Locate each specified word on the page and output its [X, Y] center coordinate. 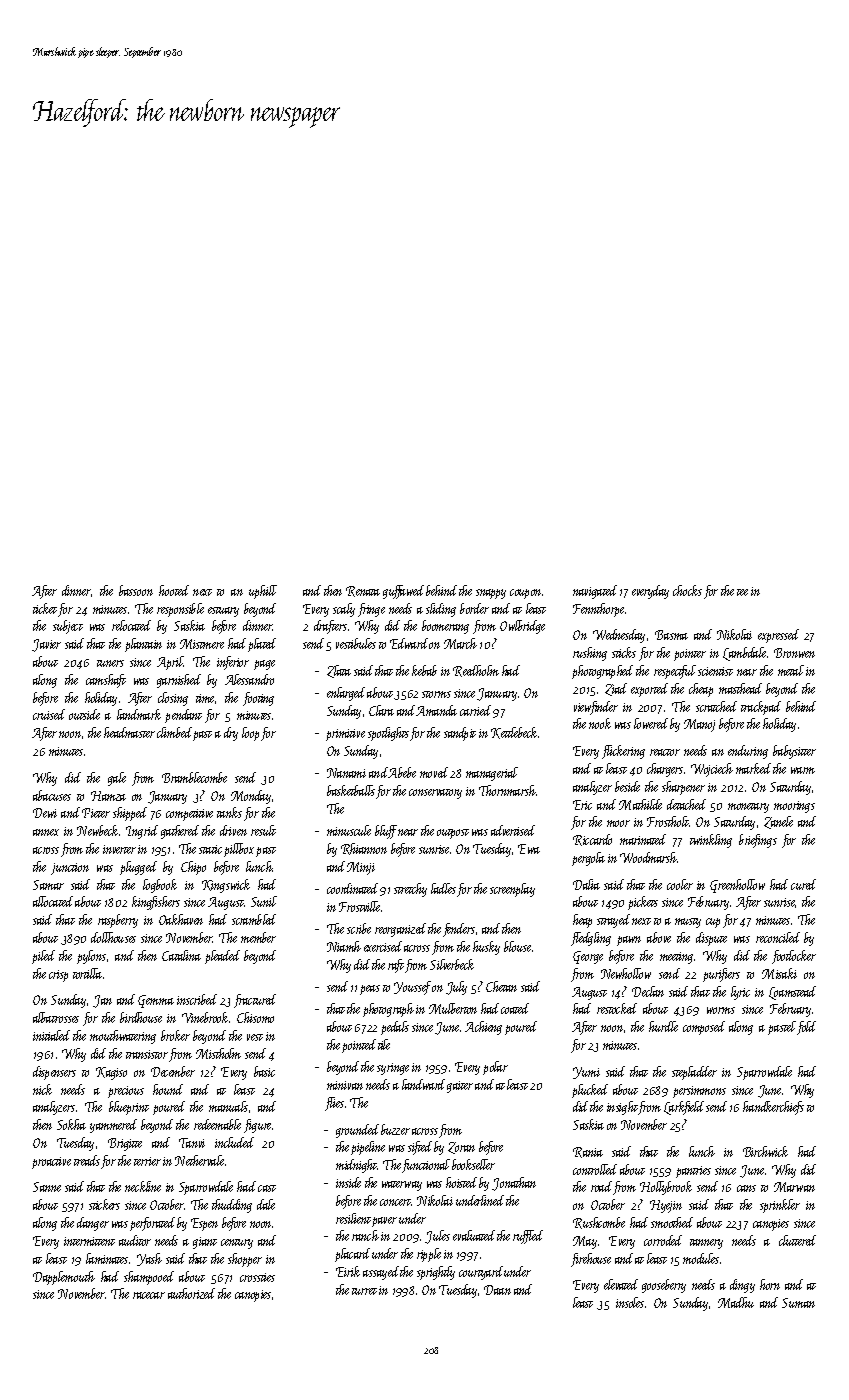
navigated [595, 592]
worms [721, 1010]
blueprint [129, 1108]
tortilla [87, 973]
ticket [45, 608]
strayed [613, 921]
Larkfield [684, 1108]
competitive [189, 815]
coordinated [352, 888]
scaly [344, 610]
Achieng [483, 1028]
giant [205, 1243]
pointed [359, 1046]
